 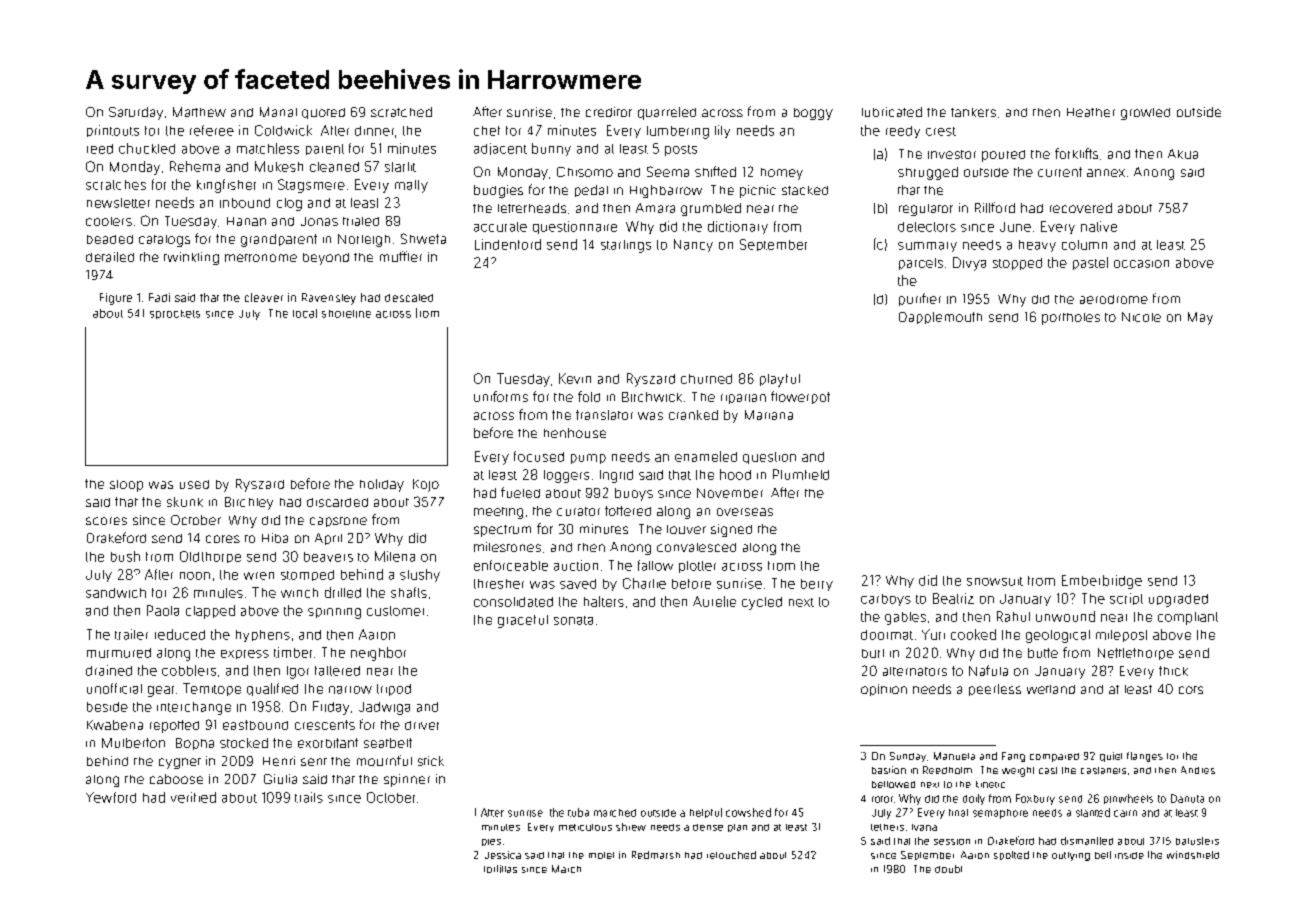 I want to click on tortillas, so click(x=500, y=869).
